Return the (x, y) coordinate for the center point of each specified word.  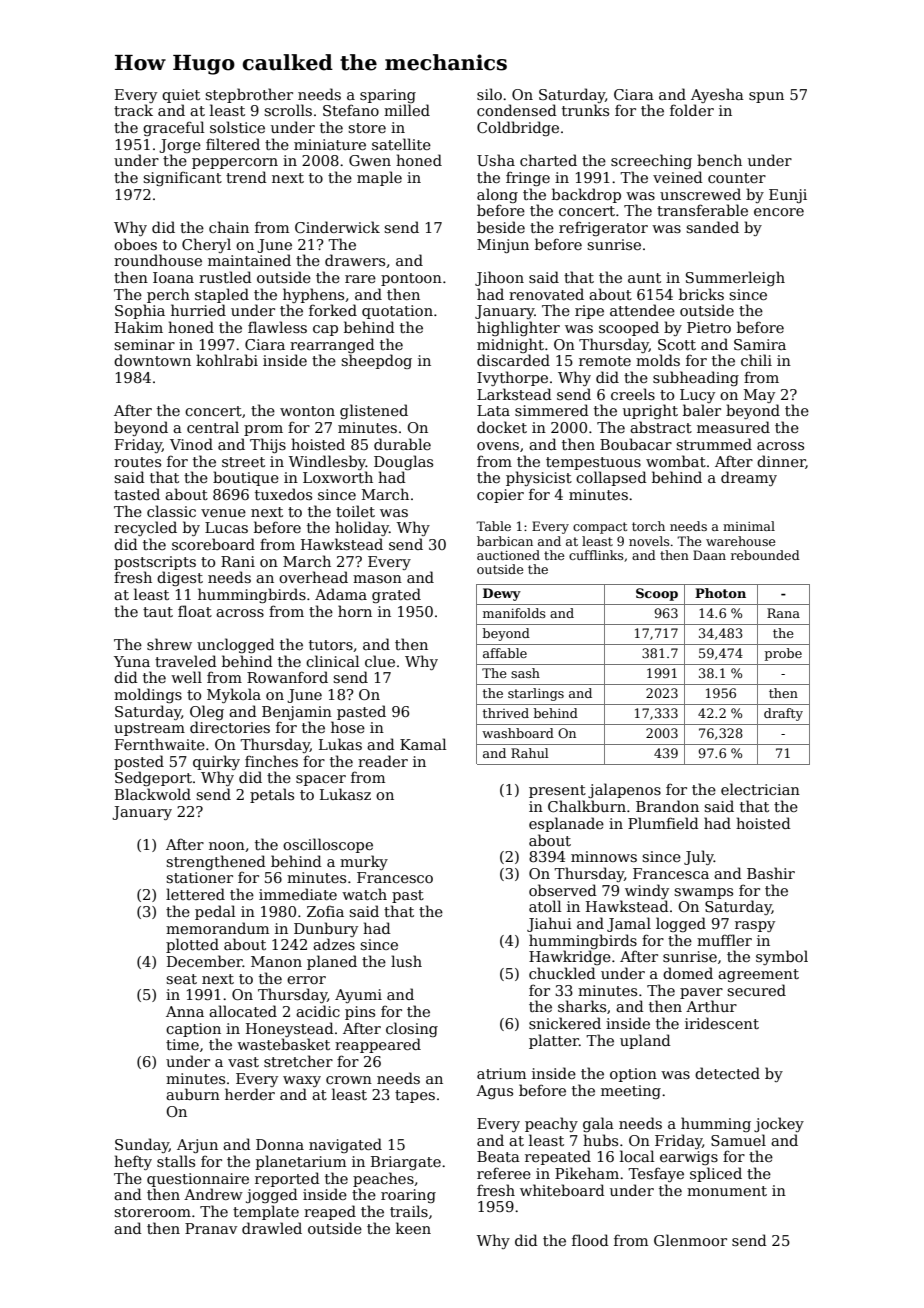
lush (406, 961)
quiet (181, 96)
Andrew (213, 1194)
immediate (298, 894)
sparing (388, 96)
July (699, 857)
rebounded (765, 555)
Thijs (268, 445)
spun (766, 97)
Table (493, 526)
